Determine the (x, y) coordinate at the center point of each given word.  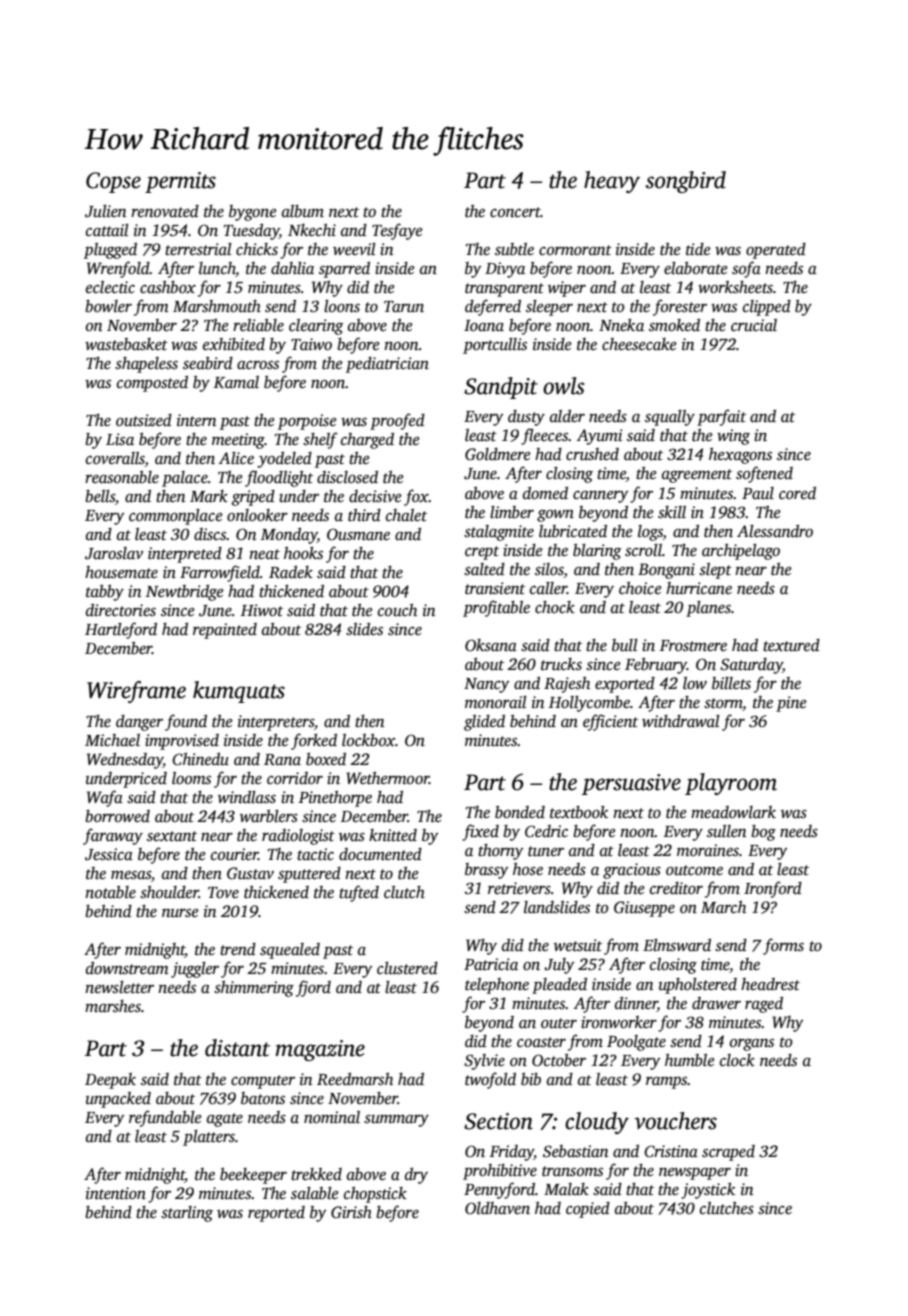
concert (515, 212)
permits (180, 182)
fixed (480, 832)
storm (723, 703)
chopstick (375, 1195)
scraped (728, 1153)
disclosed (347, 477)
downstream (127, 968)
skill (672, 512)
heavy (612, 182)
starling (187, 1214)
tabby (105, 593)
